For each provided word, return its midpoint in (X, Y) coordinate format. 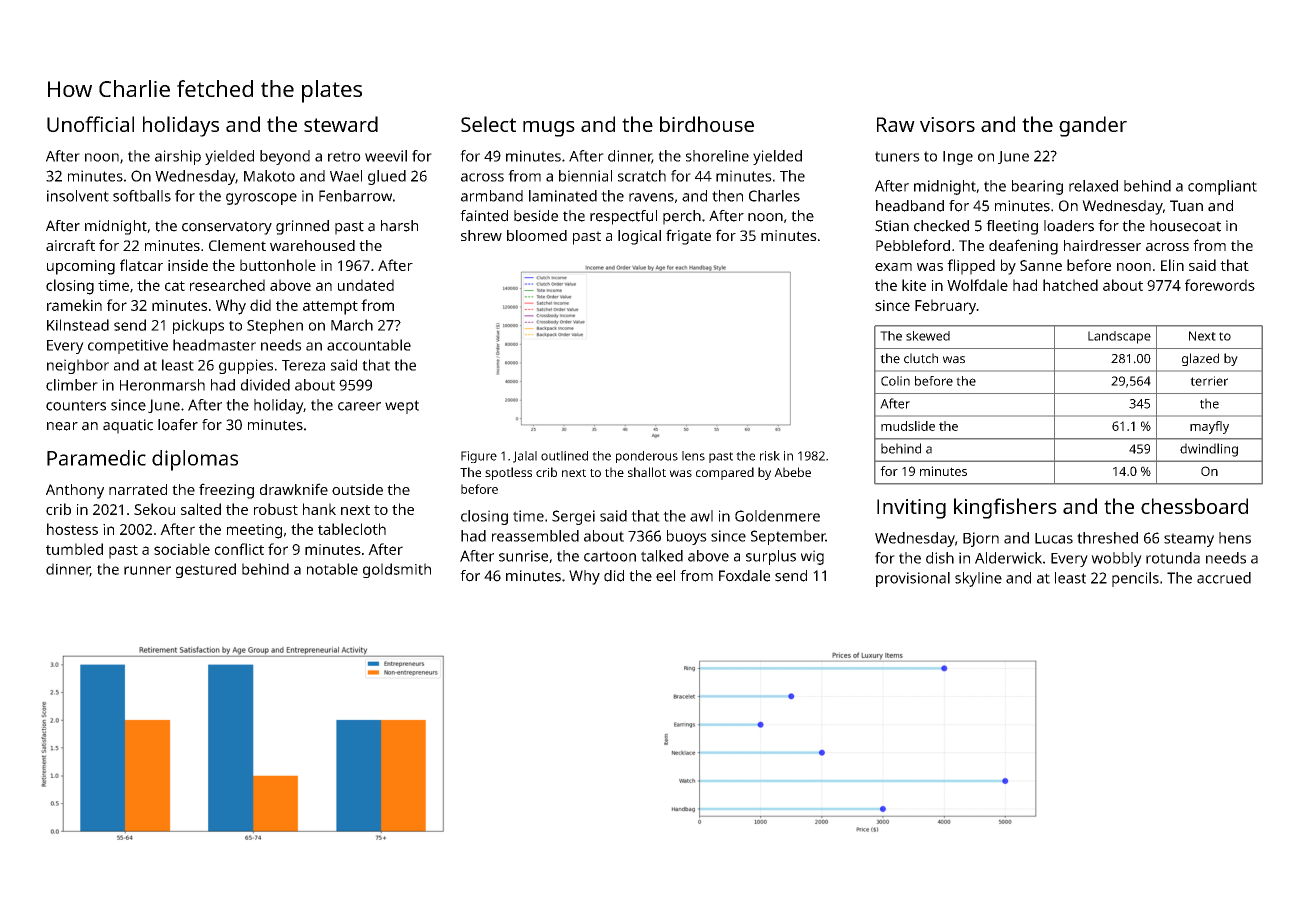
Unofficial (90, 124)
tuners (897, 156)
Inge (958, 158)
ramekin (74, 305)
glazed (1200, 359)
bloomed (537, 235)
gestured (206, 570)
